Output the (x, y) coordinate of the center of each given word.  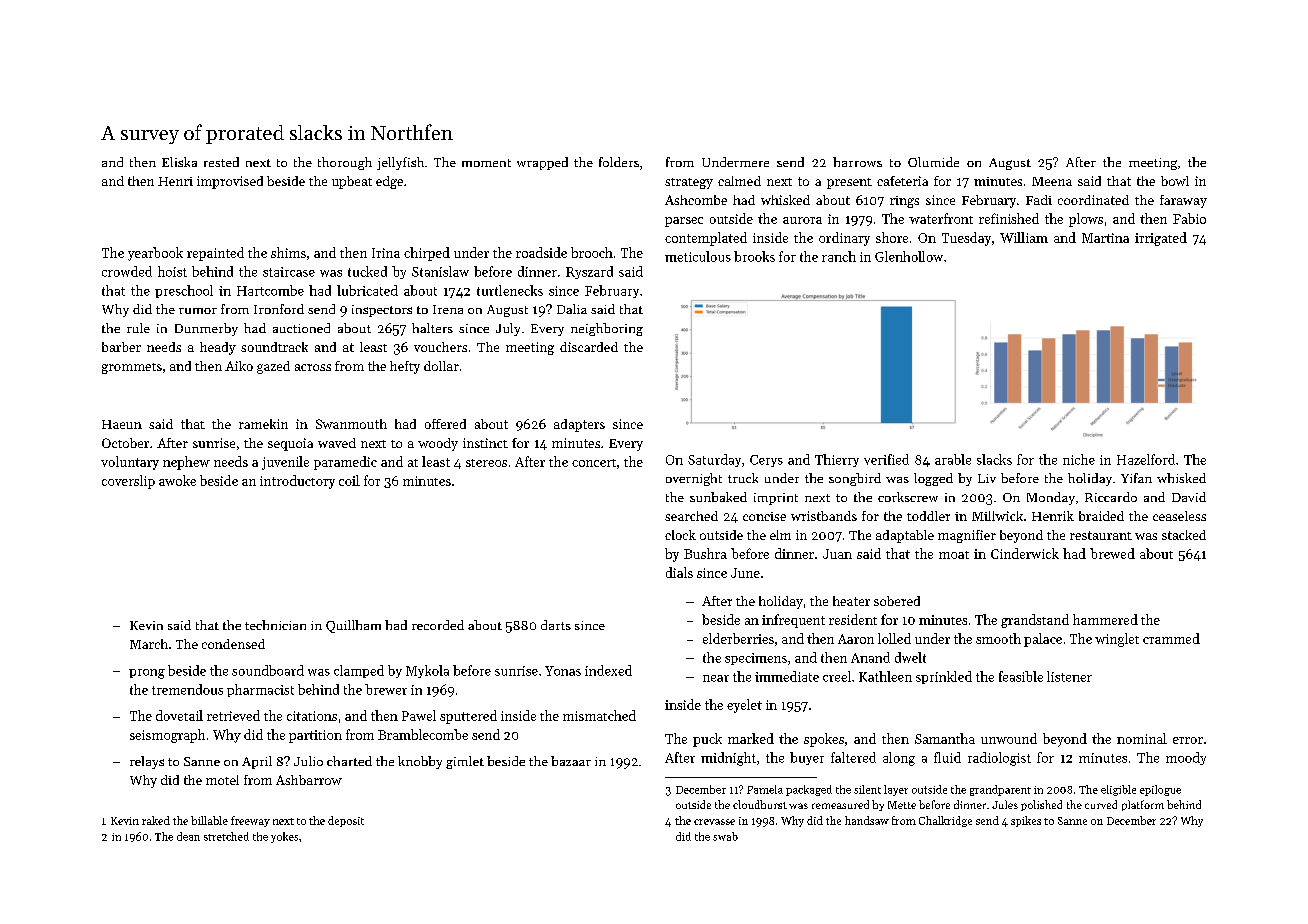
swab (725, 836)
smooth (998, 638)
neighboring (607, 329)
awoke (177, 480)
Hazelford (1146, 459)
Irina (386, 253)
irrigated (1161, 239)
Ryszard (589, 272)
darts (556, 625)
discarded (589, 347)
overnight (694, 479)
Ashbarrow (309, 780)
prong (147, 674)
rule (138, 328)
